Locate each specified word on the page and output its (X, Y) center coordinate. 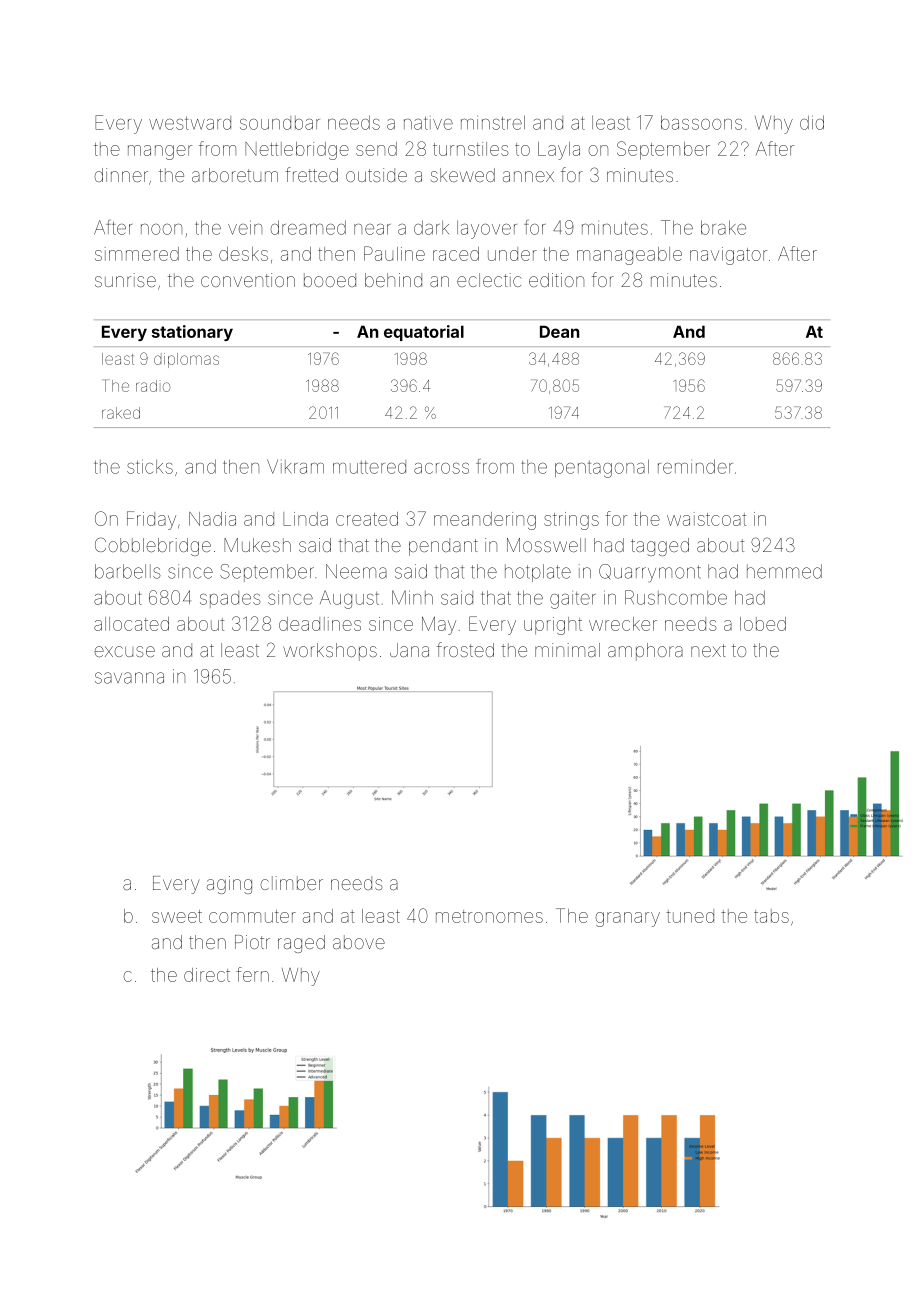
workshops (330, 652)
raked (121, 413)
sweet (177, 916)
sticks (150, 466)
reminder (695, 466)
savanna (129, 678)
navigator (728, 256)
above (359, 942)
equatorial (424, 333)
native (428, 123)
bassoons (701, 122)
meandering (485, 521)
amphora (645, 652)
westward (190, 123)
